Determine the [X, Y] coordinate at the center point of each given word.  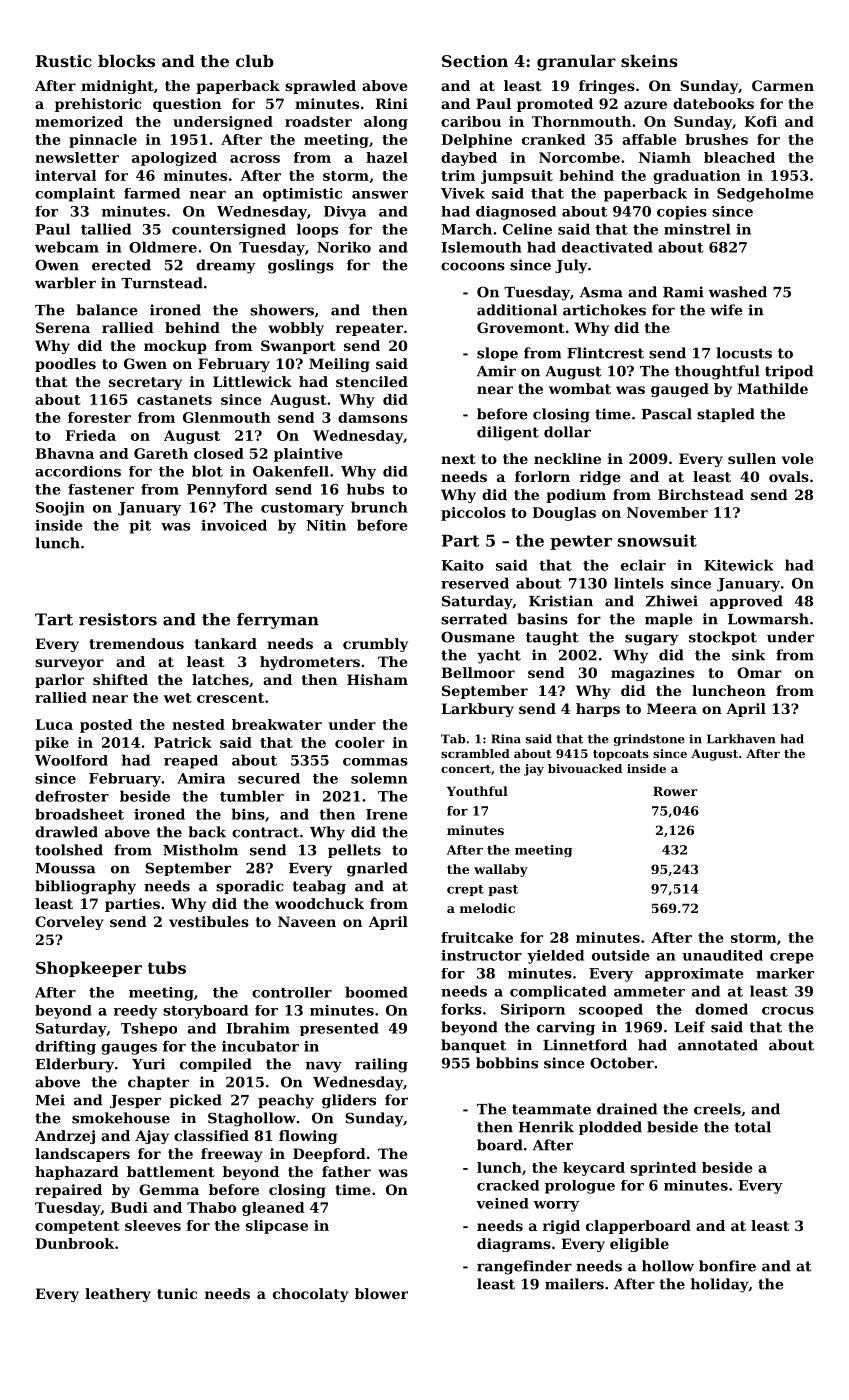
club [255, 61]
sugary [652, 640]
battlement [171, 1171]
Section [475, 61]
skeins [649, 61]
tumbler [252, 796]
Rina [506, 739]
